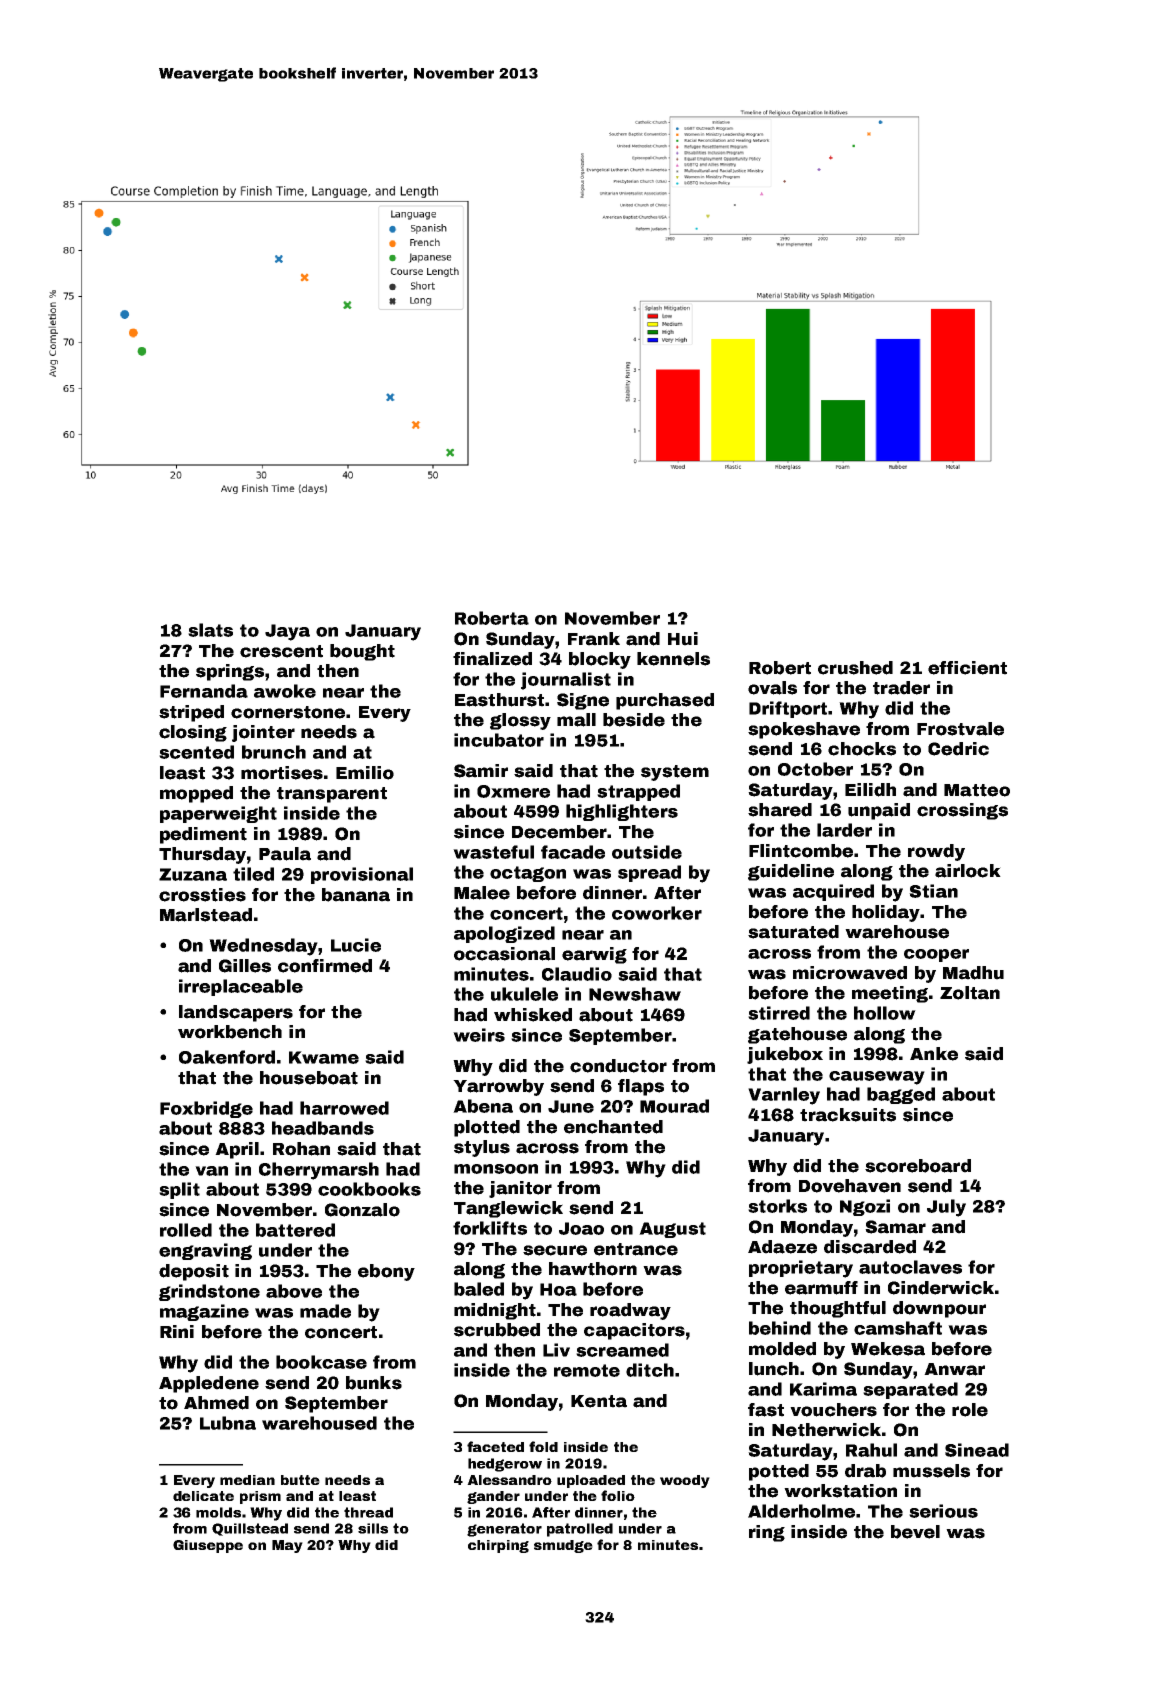  What do you see at coordinates (934, 1054) in the image?
I see `Anke` at bounding box center [934, 1054].
